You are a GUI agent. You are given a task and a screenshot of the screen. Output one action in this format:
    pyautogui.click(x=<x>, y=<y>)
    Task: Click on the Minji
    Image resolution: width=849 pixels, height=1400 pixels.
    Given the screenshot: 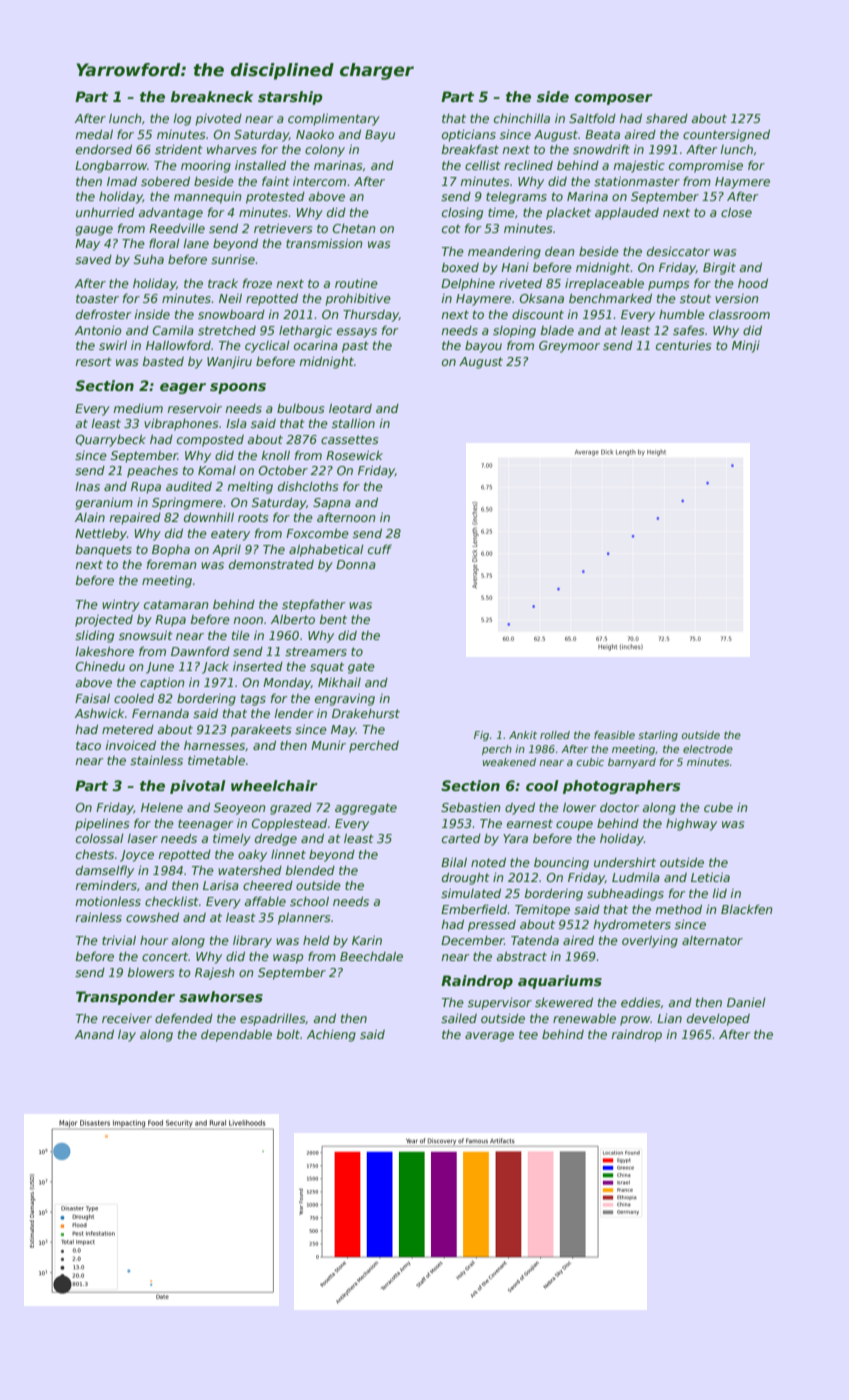 What is the action you would take?
    pyautogui.click(x=746, y=347)
